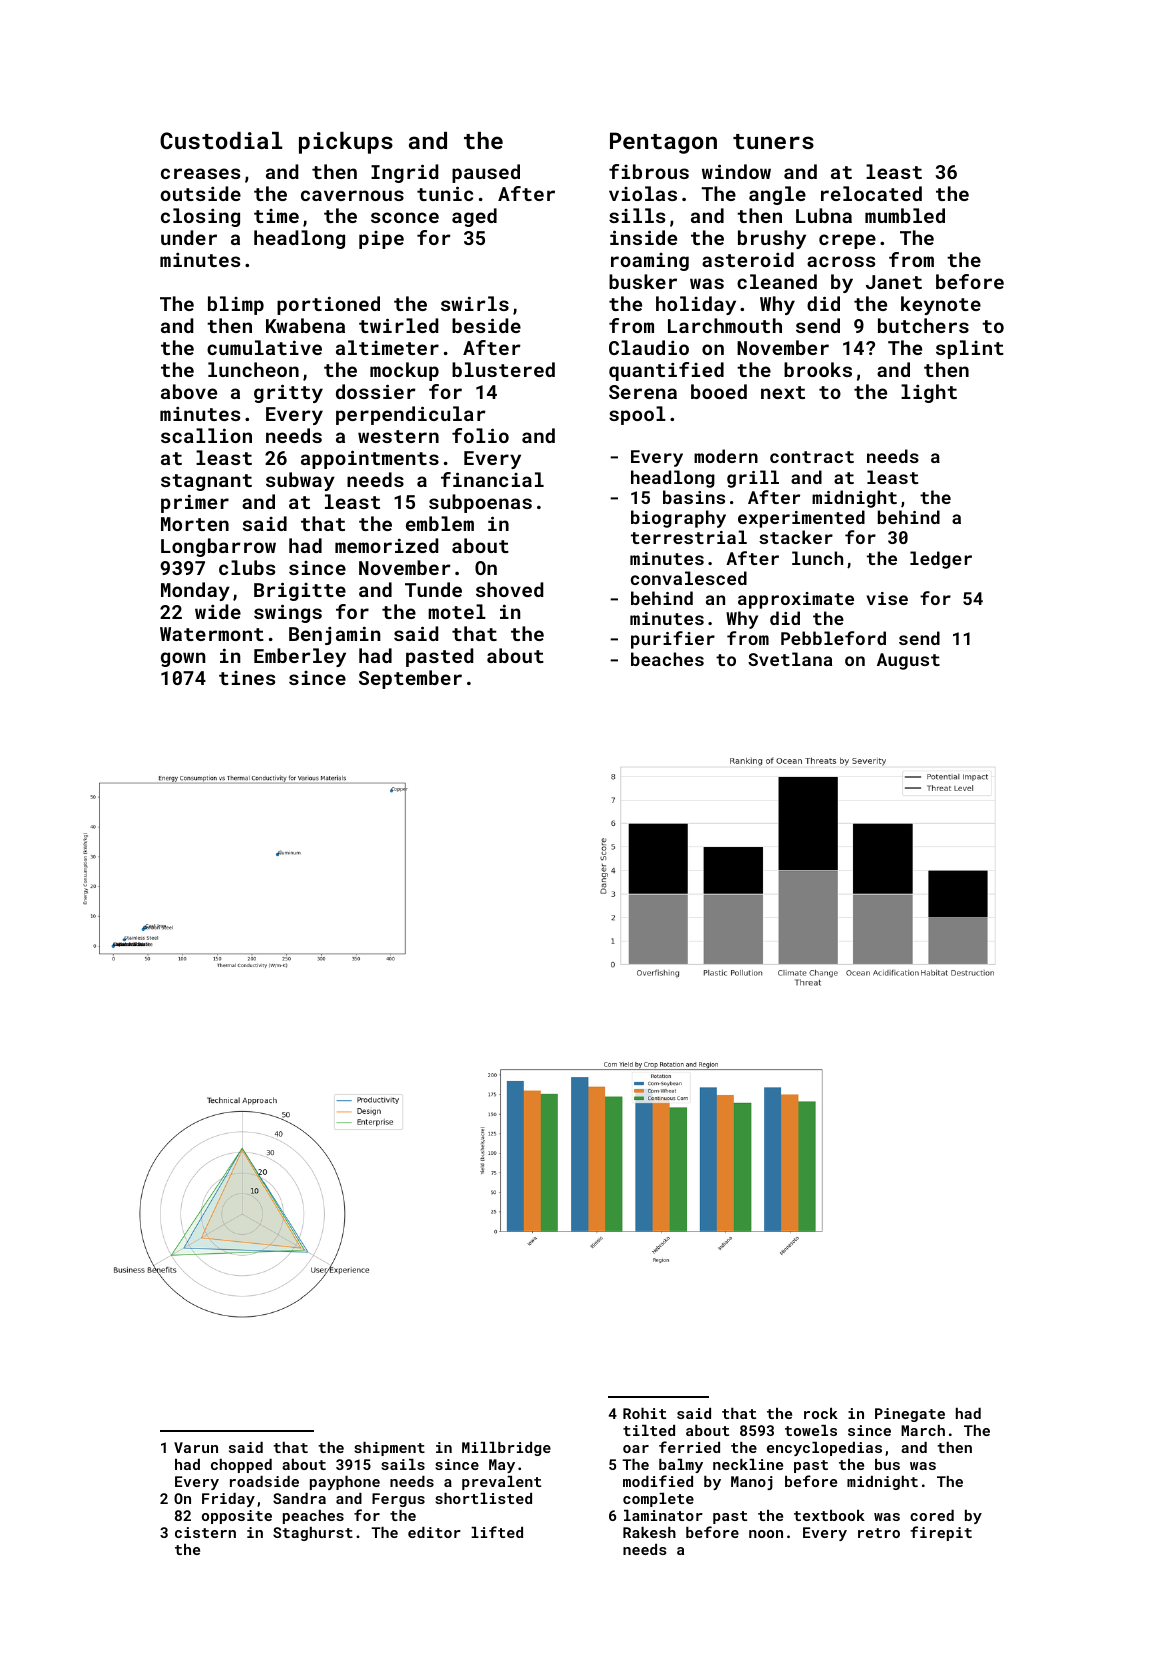  Describe the element at coordinates (389, 1449) in the screenshot. I see `shipment` at that location.
